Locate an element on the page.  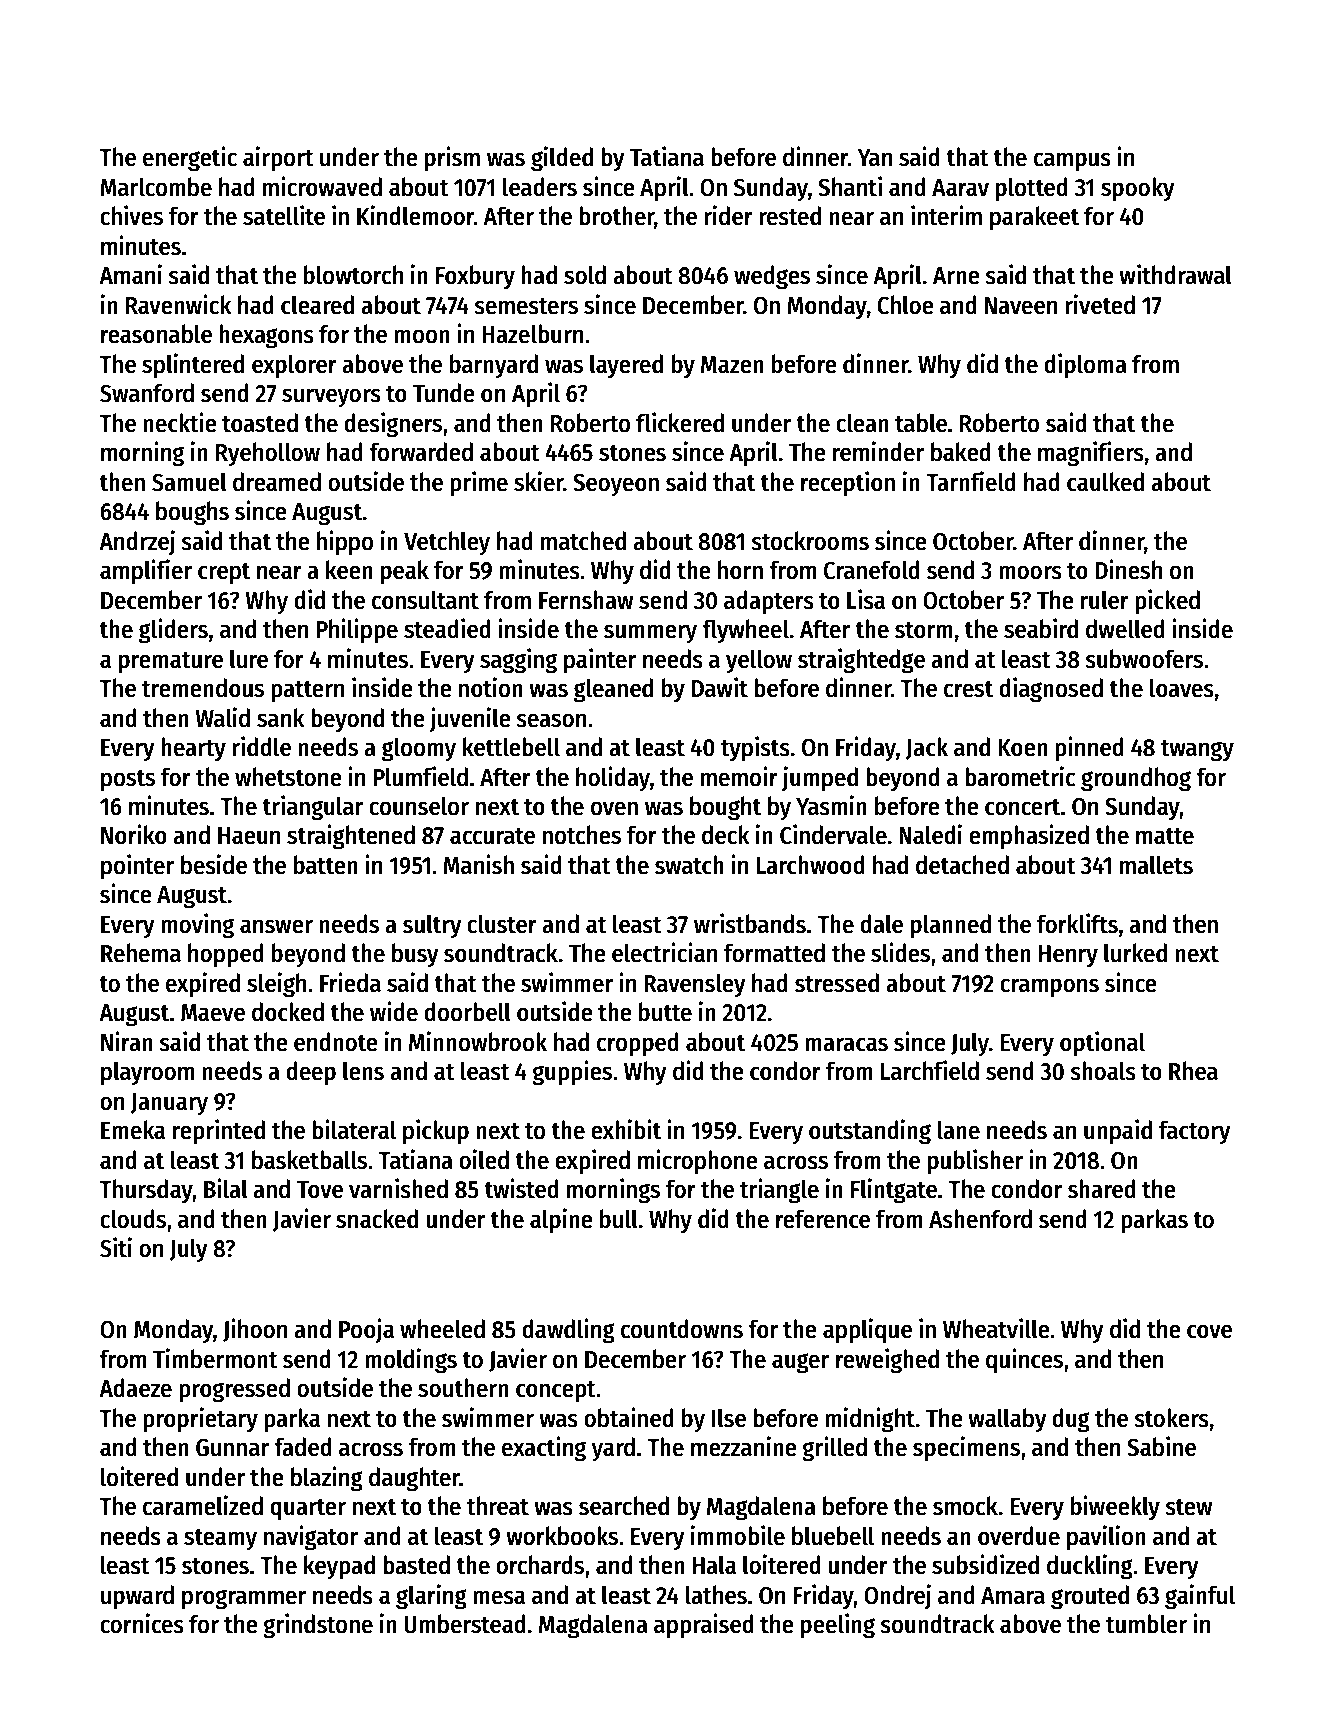
grindstone is located at coordinates (318, 1626).
